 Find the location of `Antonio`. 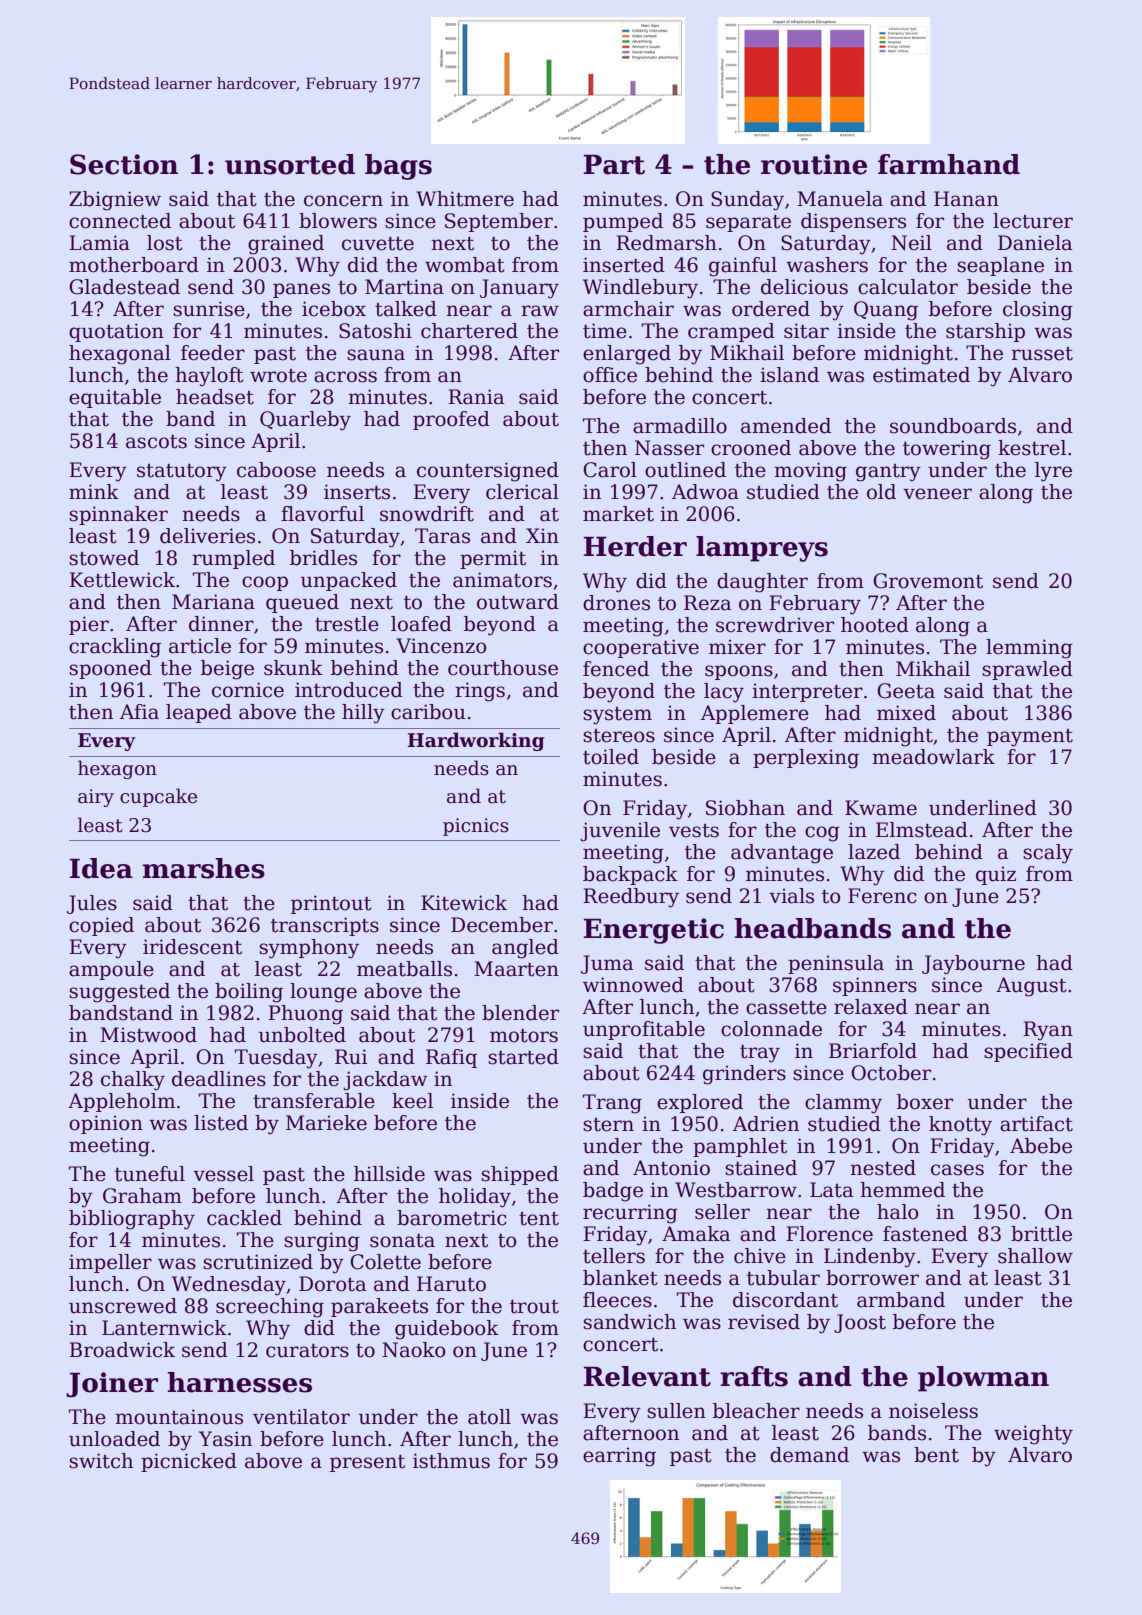

Antonio is located at coordinates (671, 1168).
